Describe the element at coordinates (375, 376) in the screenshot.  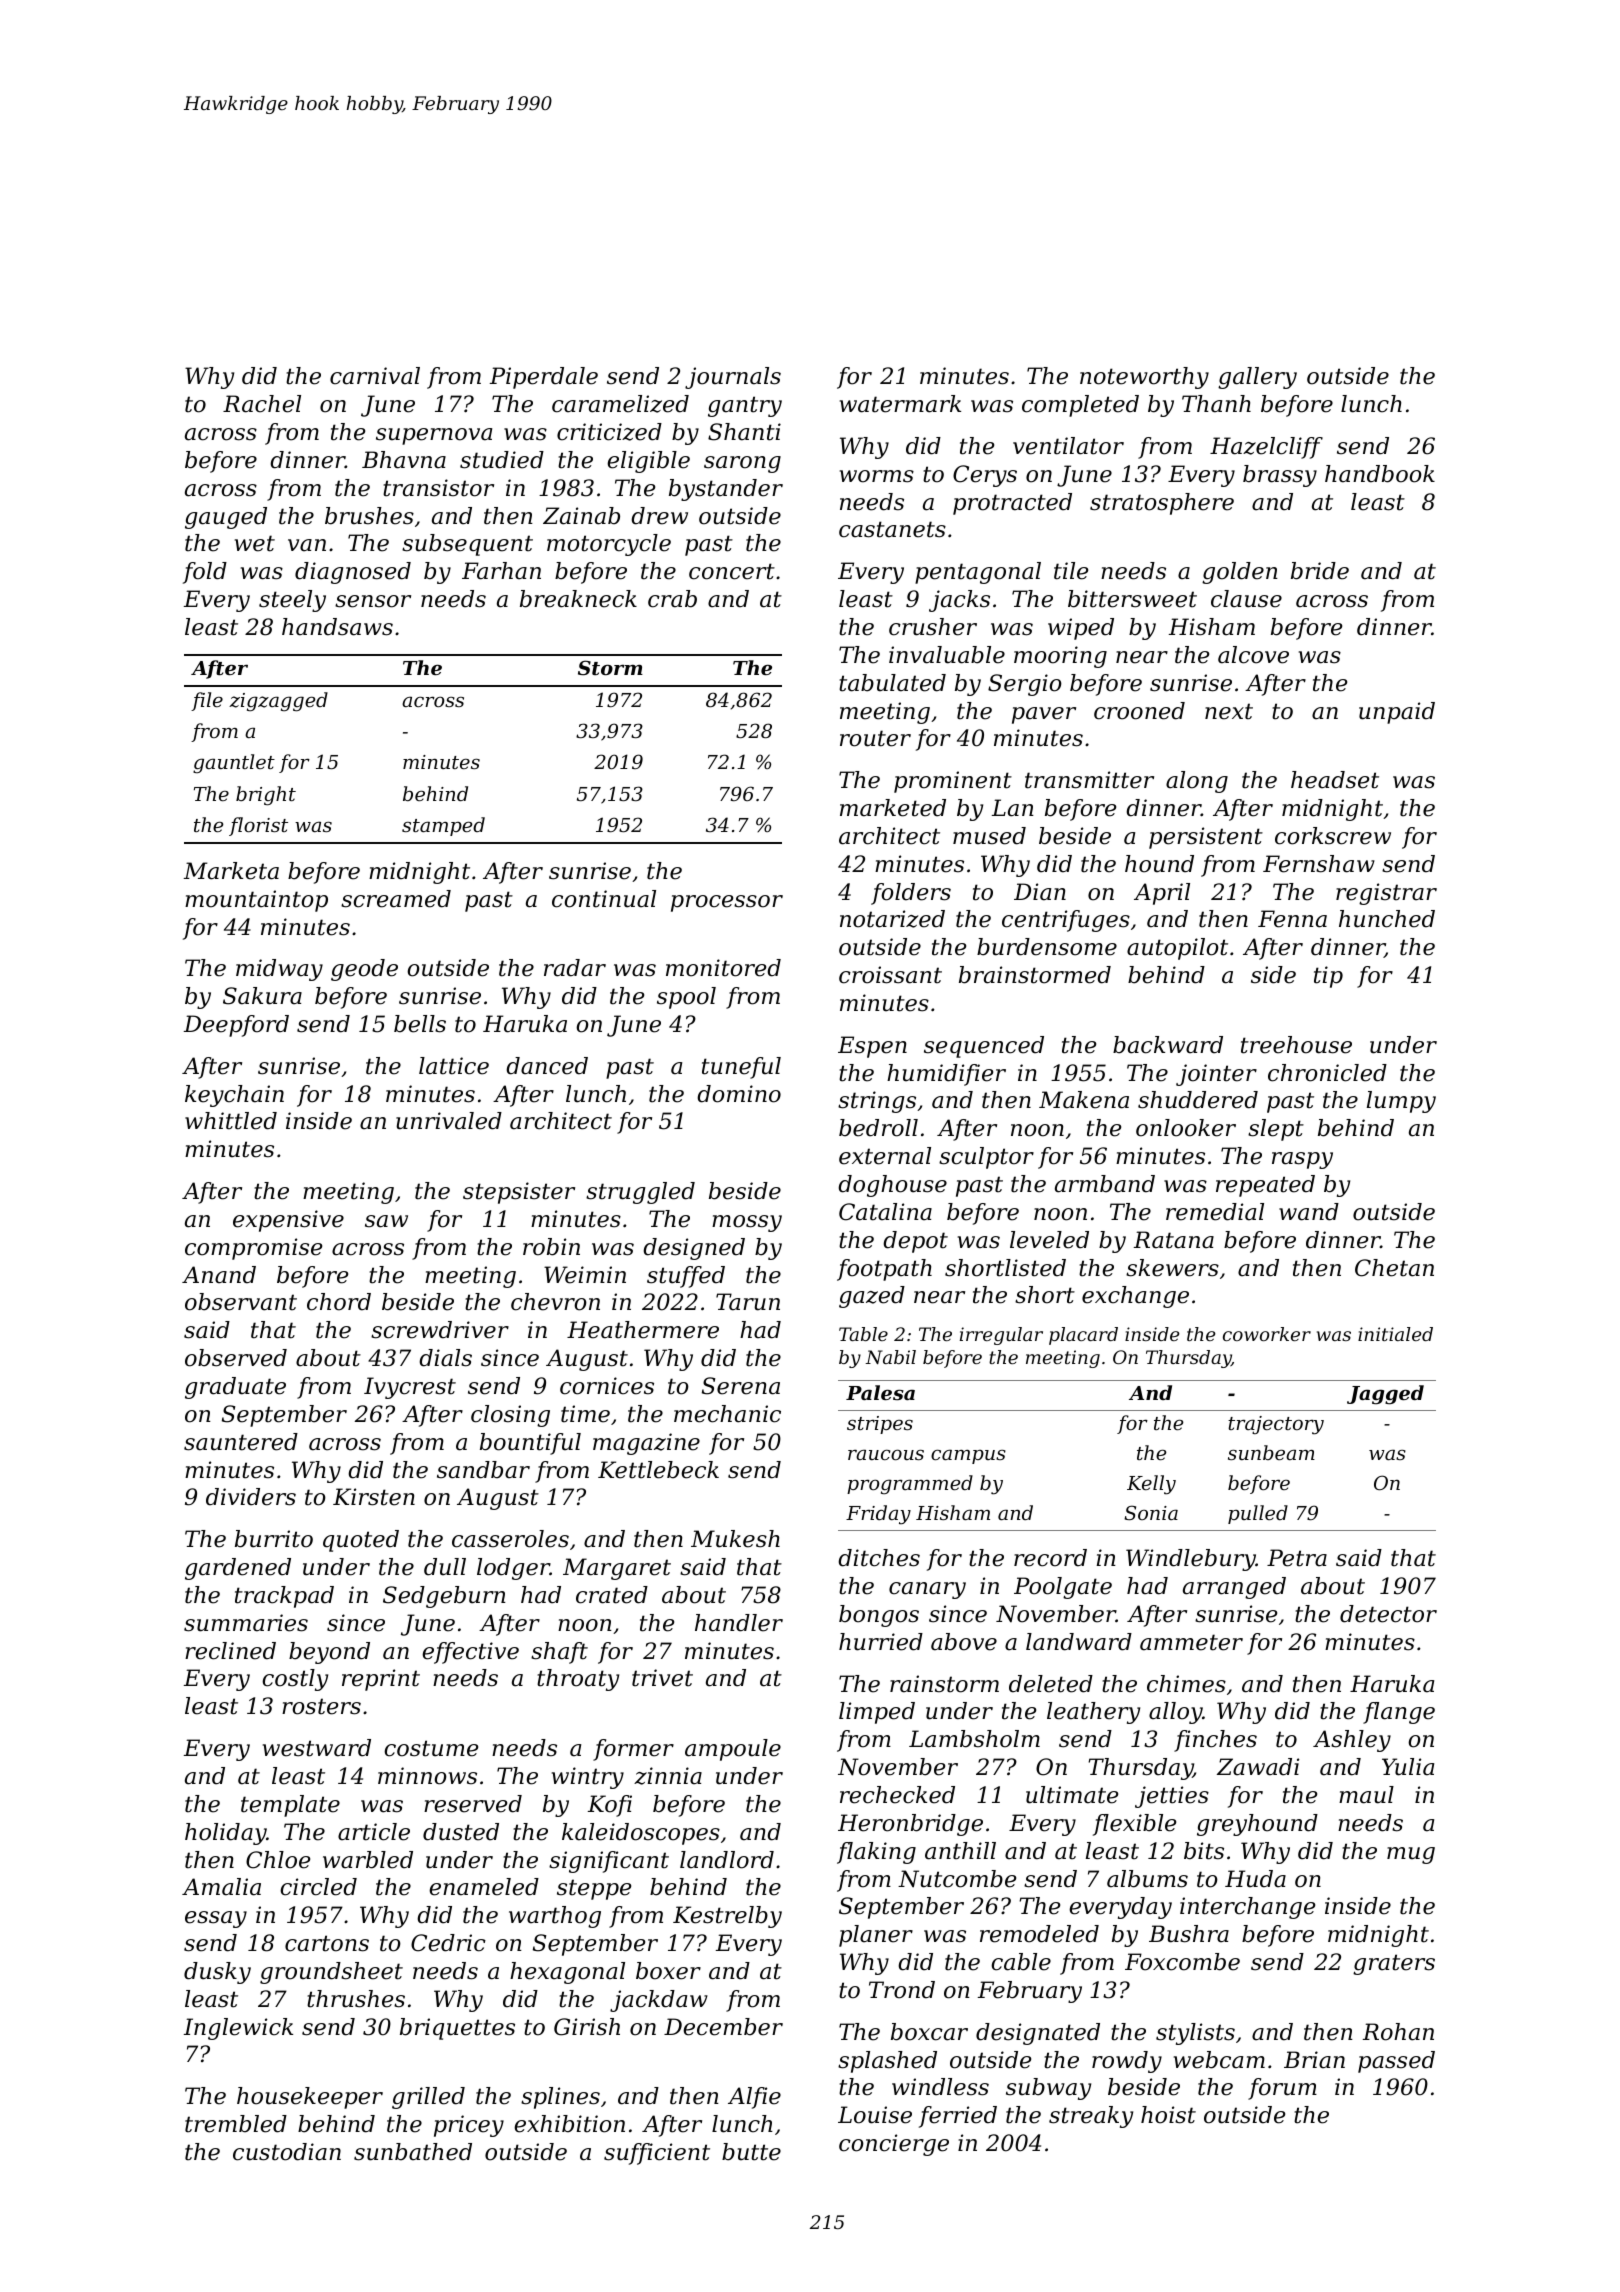
I see `carnival` at that location.
